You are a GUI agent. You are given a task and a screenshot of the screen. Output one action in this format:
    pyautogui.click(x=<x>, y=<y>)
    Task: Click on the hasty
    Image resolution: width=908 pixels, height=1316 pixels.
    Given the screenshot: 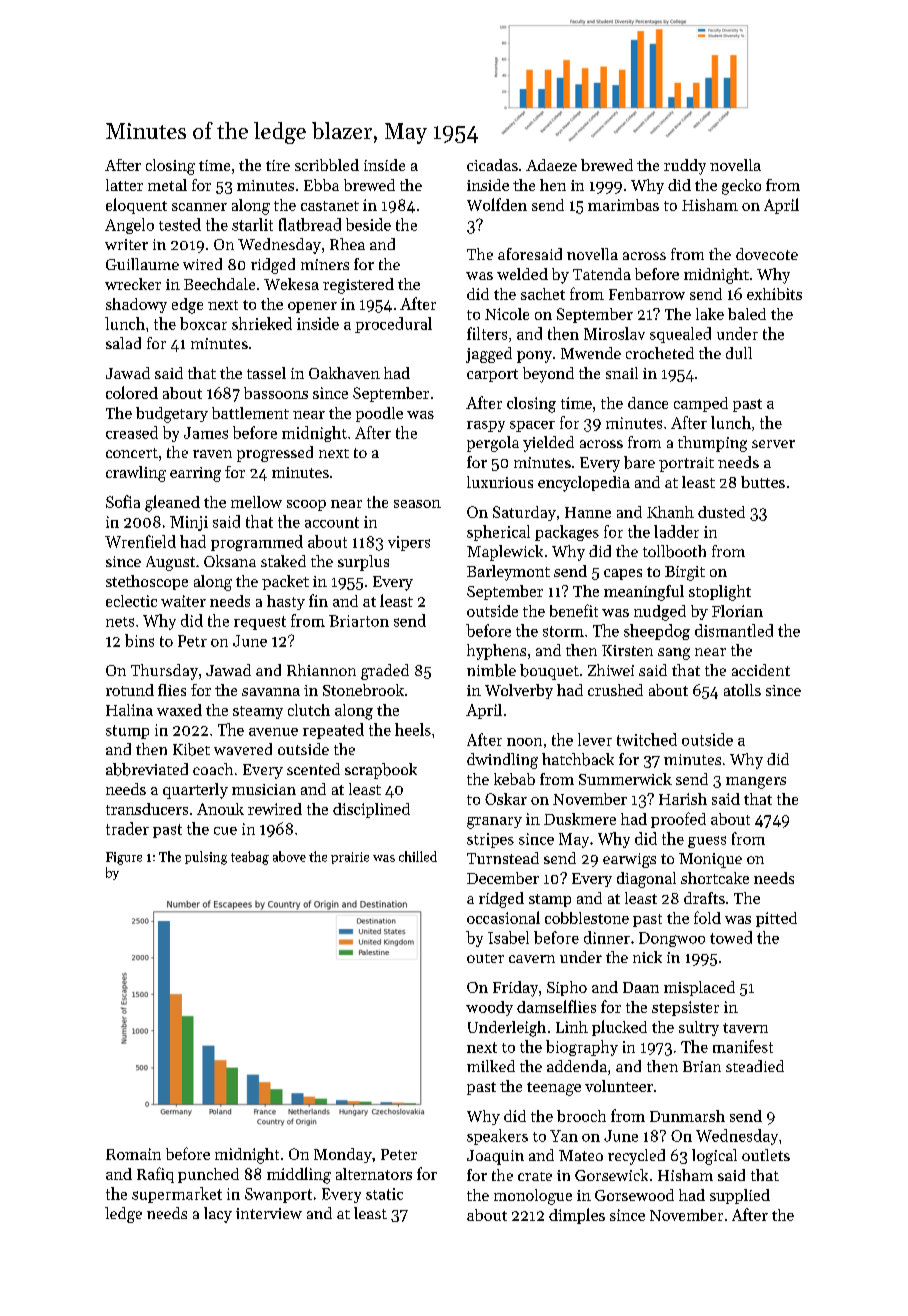 What is the action you would take?
    pyautogui.click(x=286, y=602)
